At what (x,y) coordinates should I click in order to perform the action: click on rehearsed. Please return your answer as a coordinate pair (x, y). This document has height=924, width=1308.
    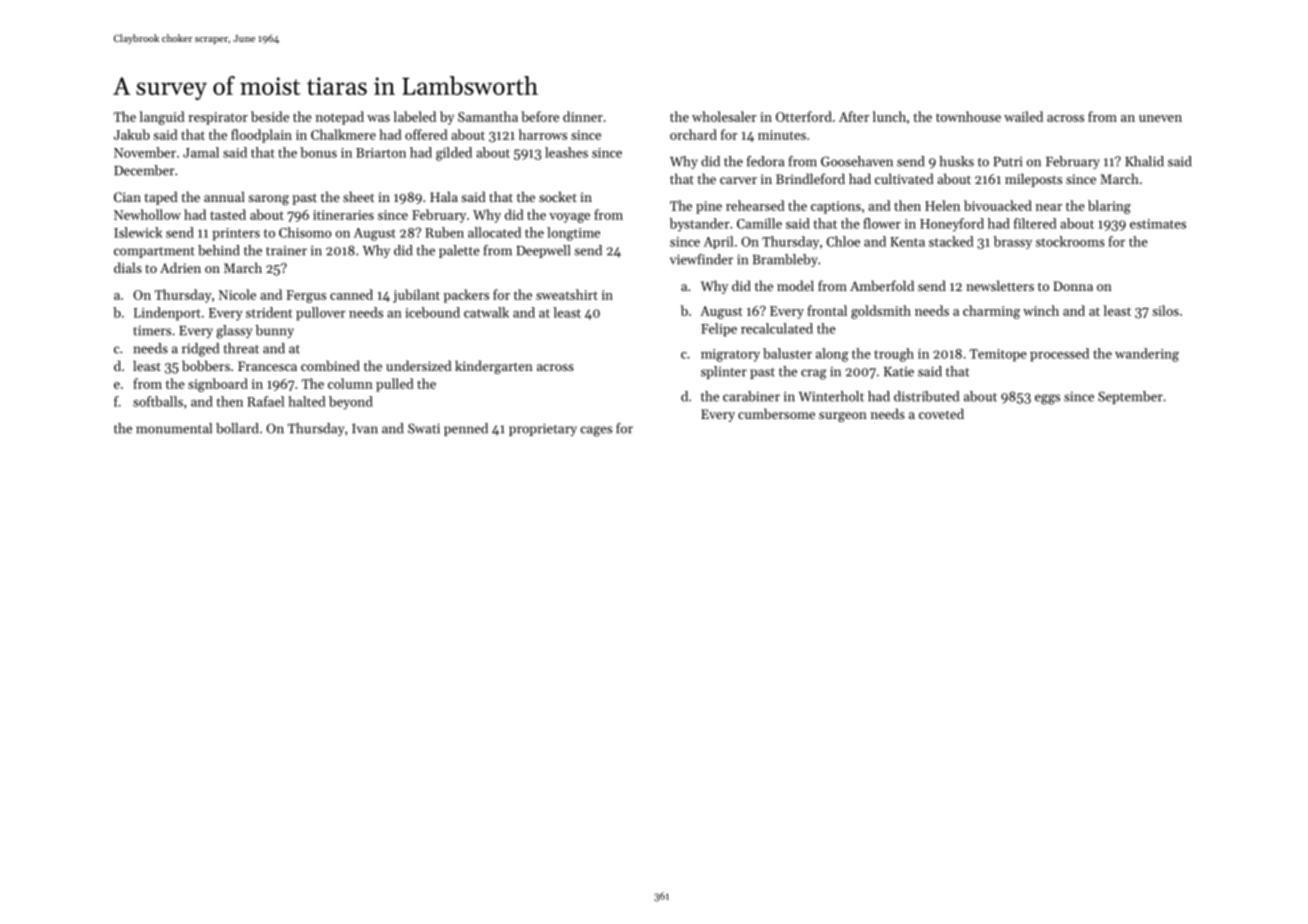
    Looking at the image, I should click on (755, 205).
